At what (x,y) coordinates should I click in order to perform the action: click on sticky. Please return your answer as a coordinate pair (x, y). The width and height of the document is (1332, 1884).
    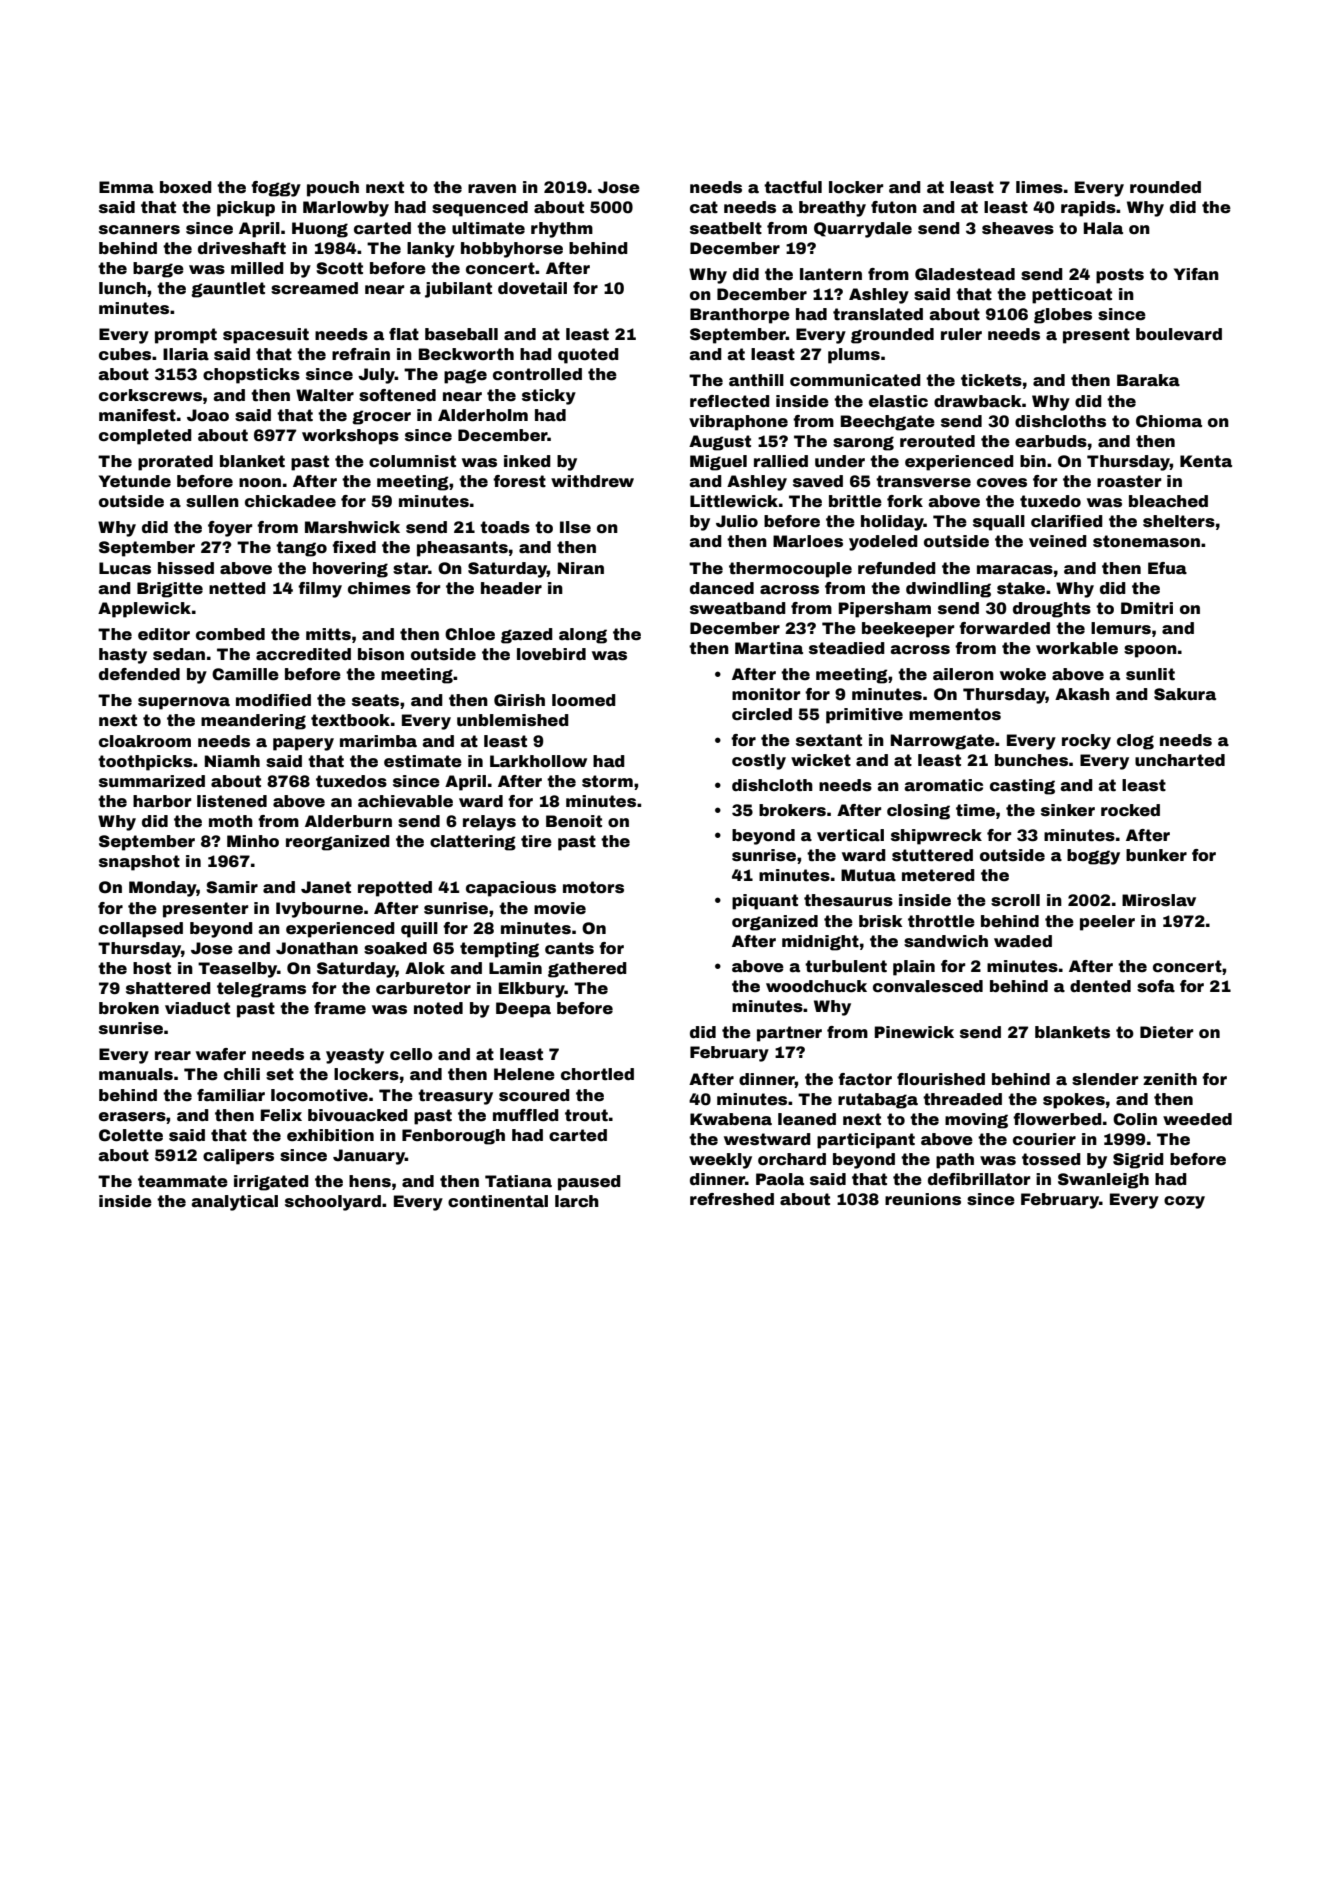
    Looking at the image, I should click on (549, 397).
